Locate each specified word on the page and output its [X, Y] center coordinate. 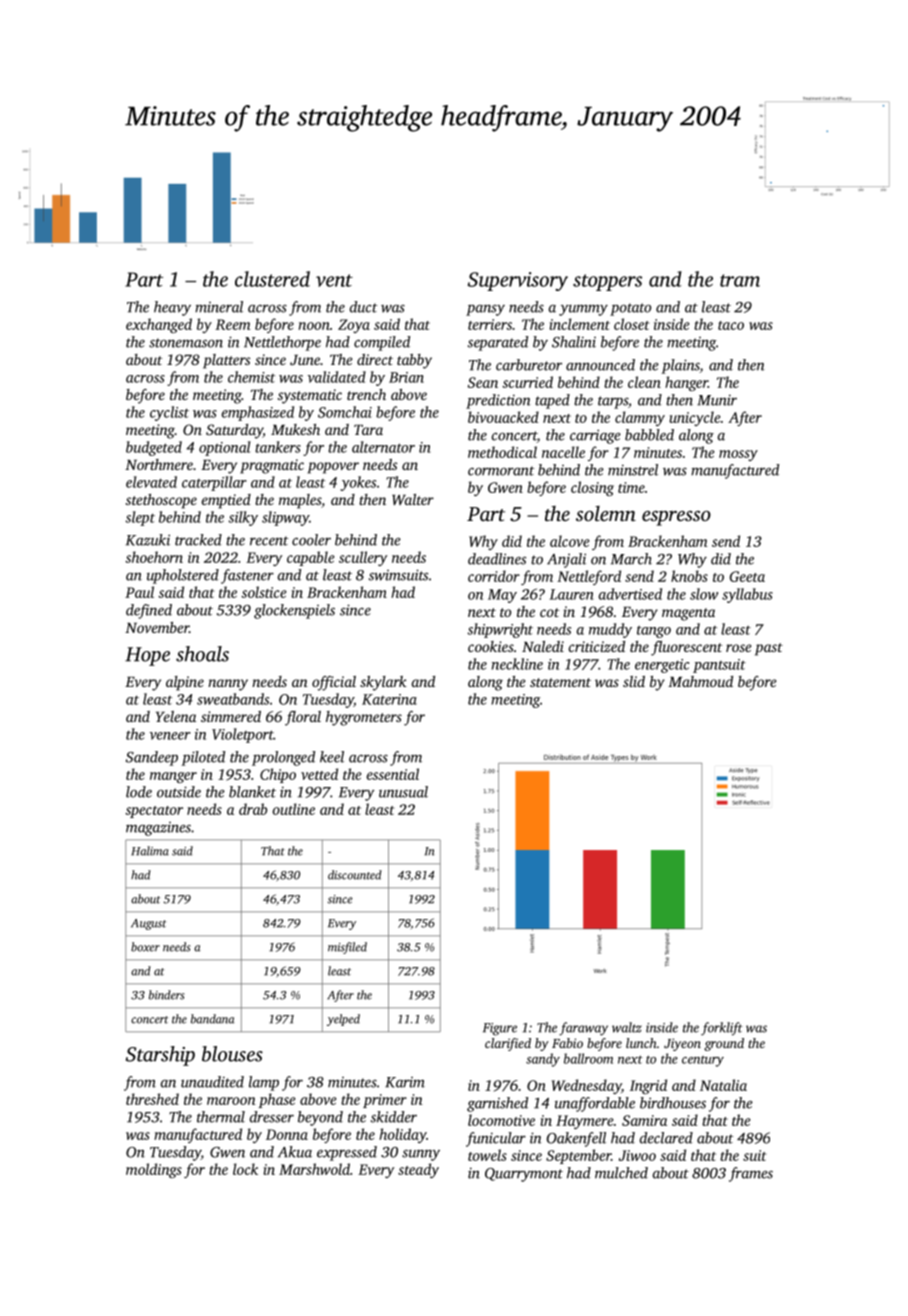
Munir [717, 400]
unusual [403, 792]
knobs [689, 576]
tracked [198, 540]
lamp [264, 1083]
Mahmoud [700, 681]
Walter [413, 499]
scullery [363, 558]
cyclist [169, 413]
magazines [158, 829]
